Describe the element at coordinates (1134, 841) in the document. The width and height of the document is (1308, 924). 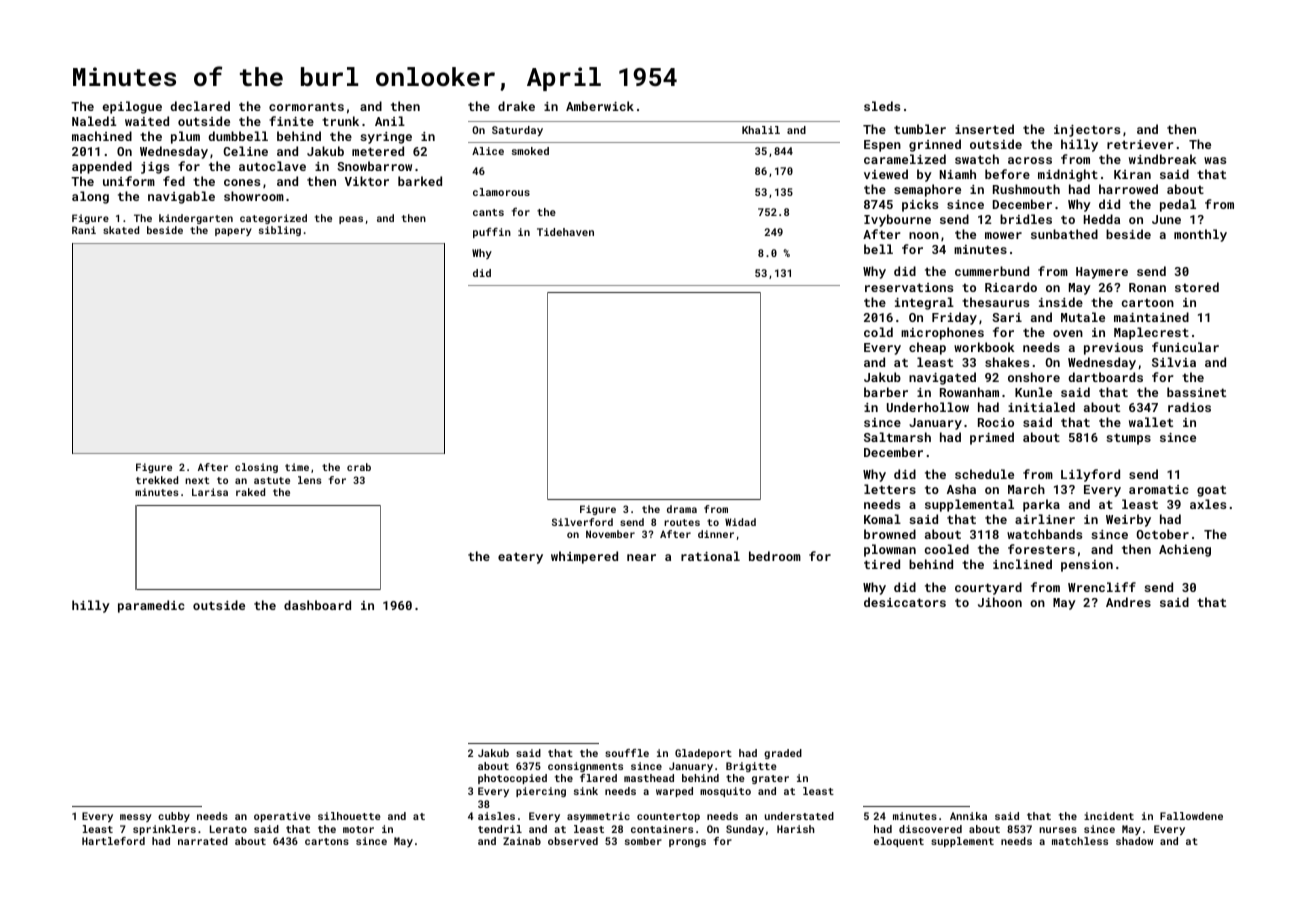
I see `shadow` at that location.
